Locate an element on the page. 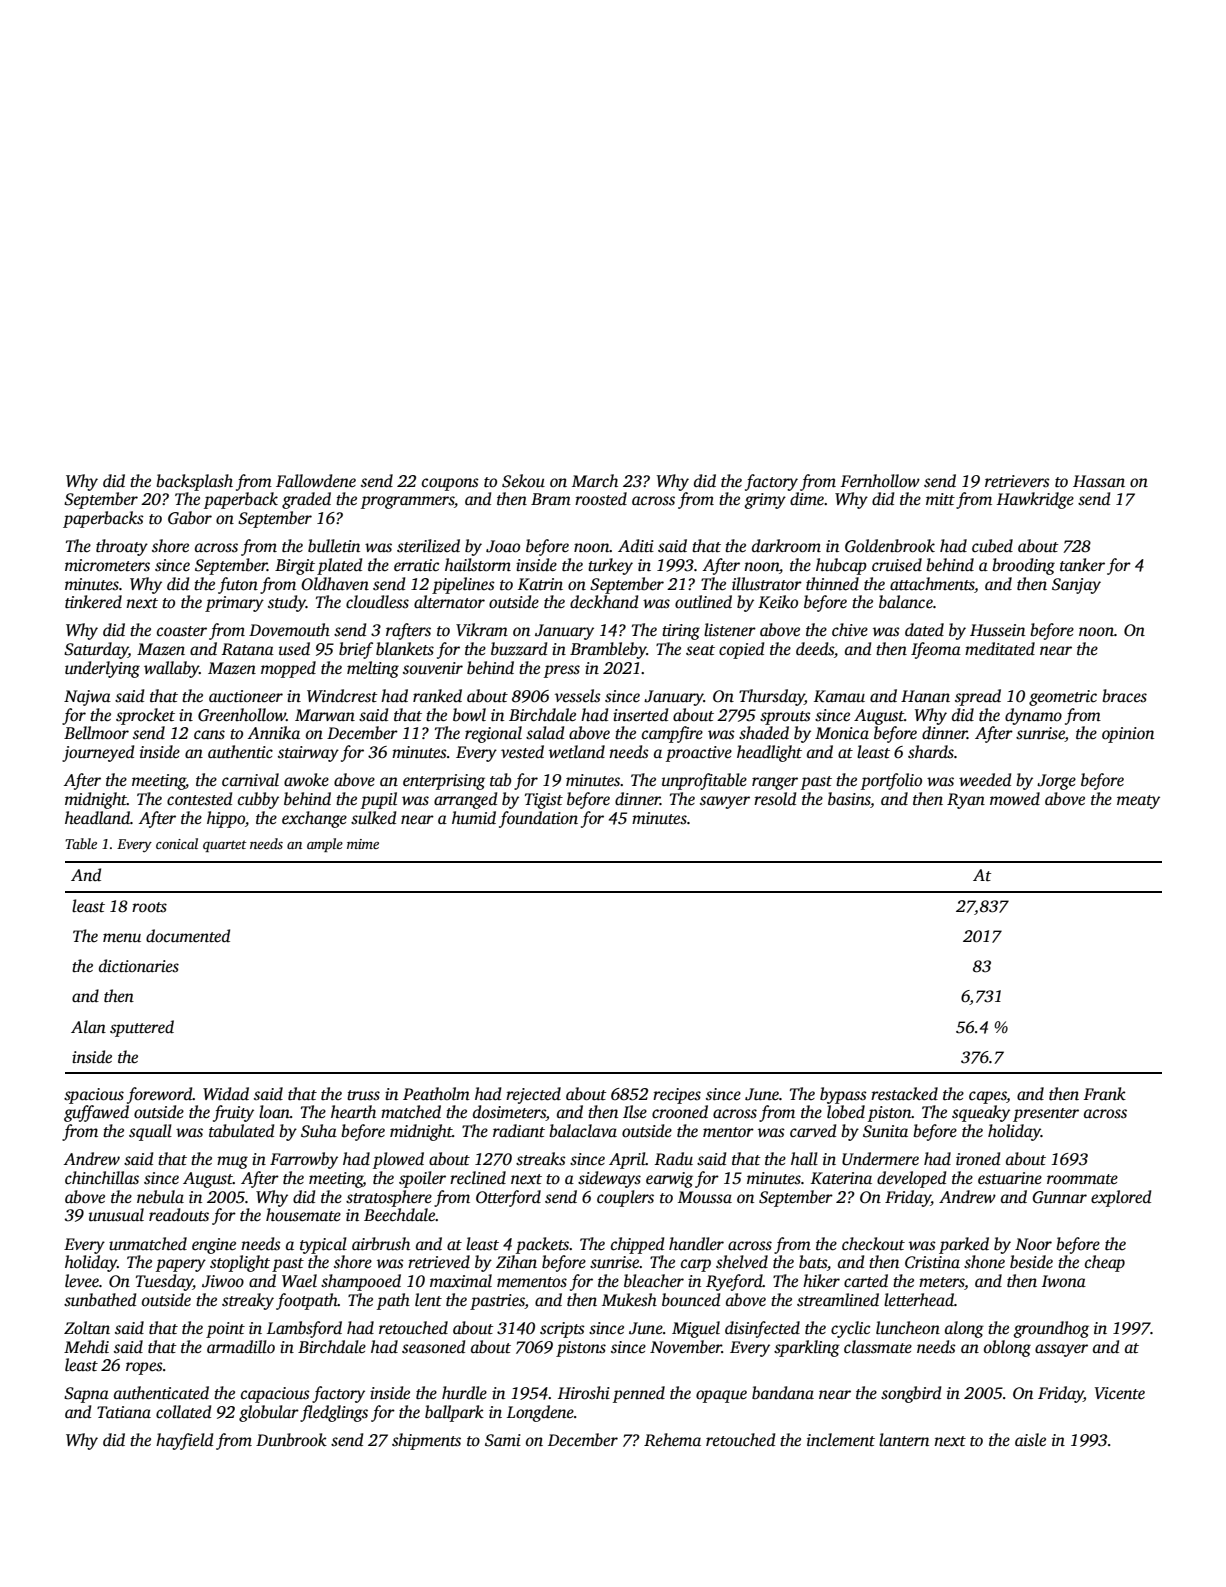 Image resolution: width=1226 pixels, height=1587 pixels. Sekou is located at coordinates (523, 481).
